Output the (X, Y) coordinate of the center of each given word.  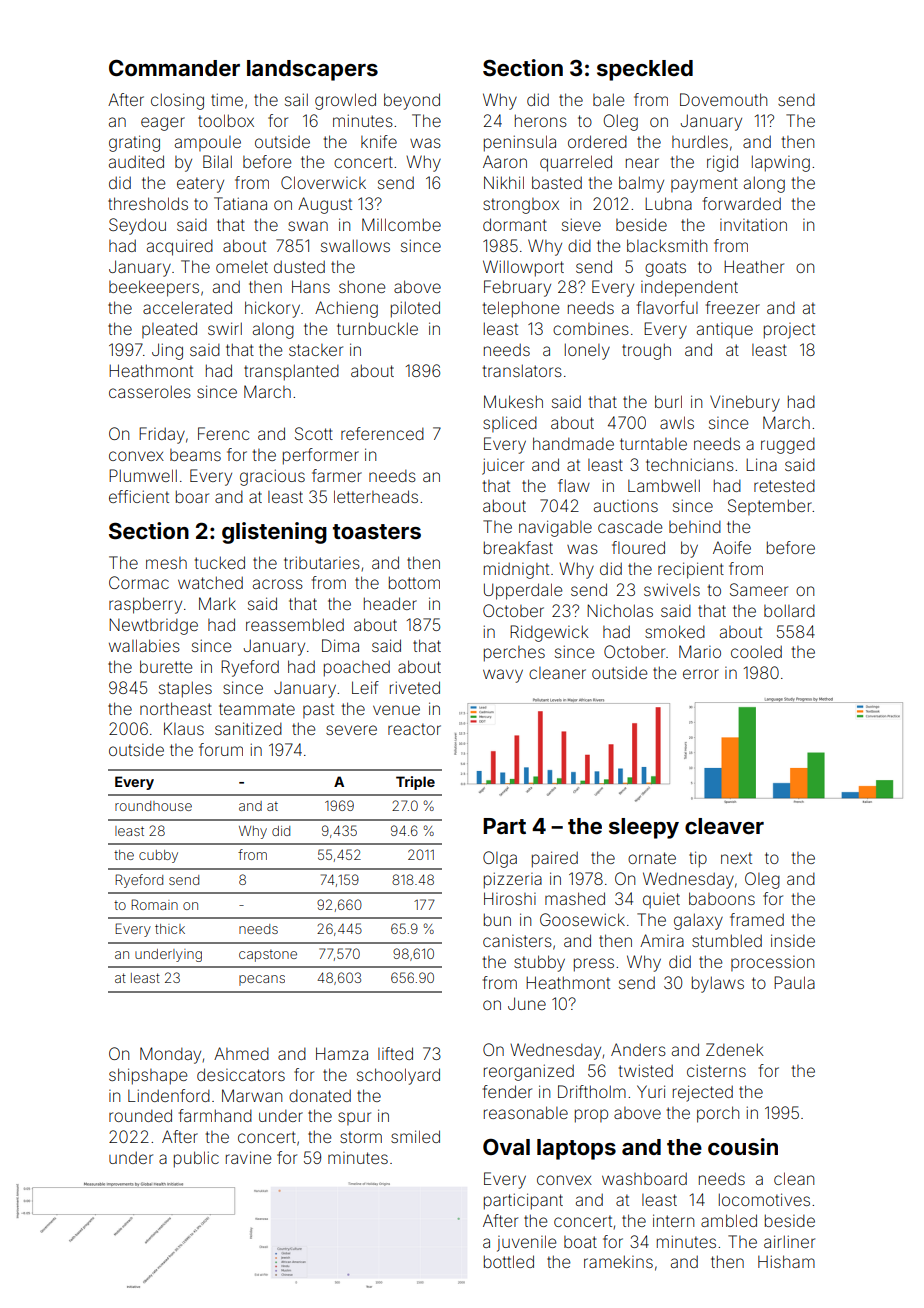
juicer (503, 466)
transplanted (291, 372)
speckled (645, 70)
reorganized (529, 1072)
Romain (154, 904)
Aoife (732, 547)
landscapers (312, 70)
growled (345, 101)
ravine (248, 1157)
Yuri (651, 1091)
